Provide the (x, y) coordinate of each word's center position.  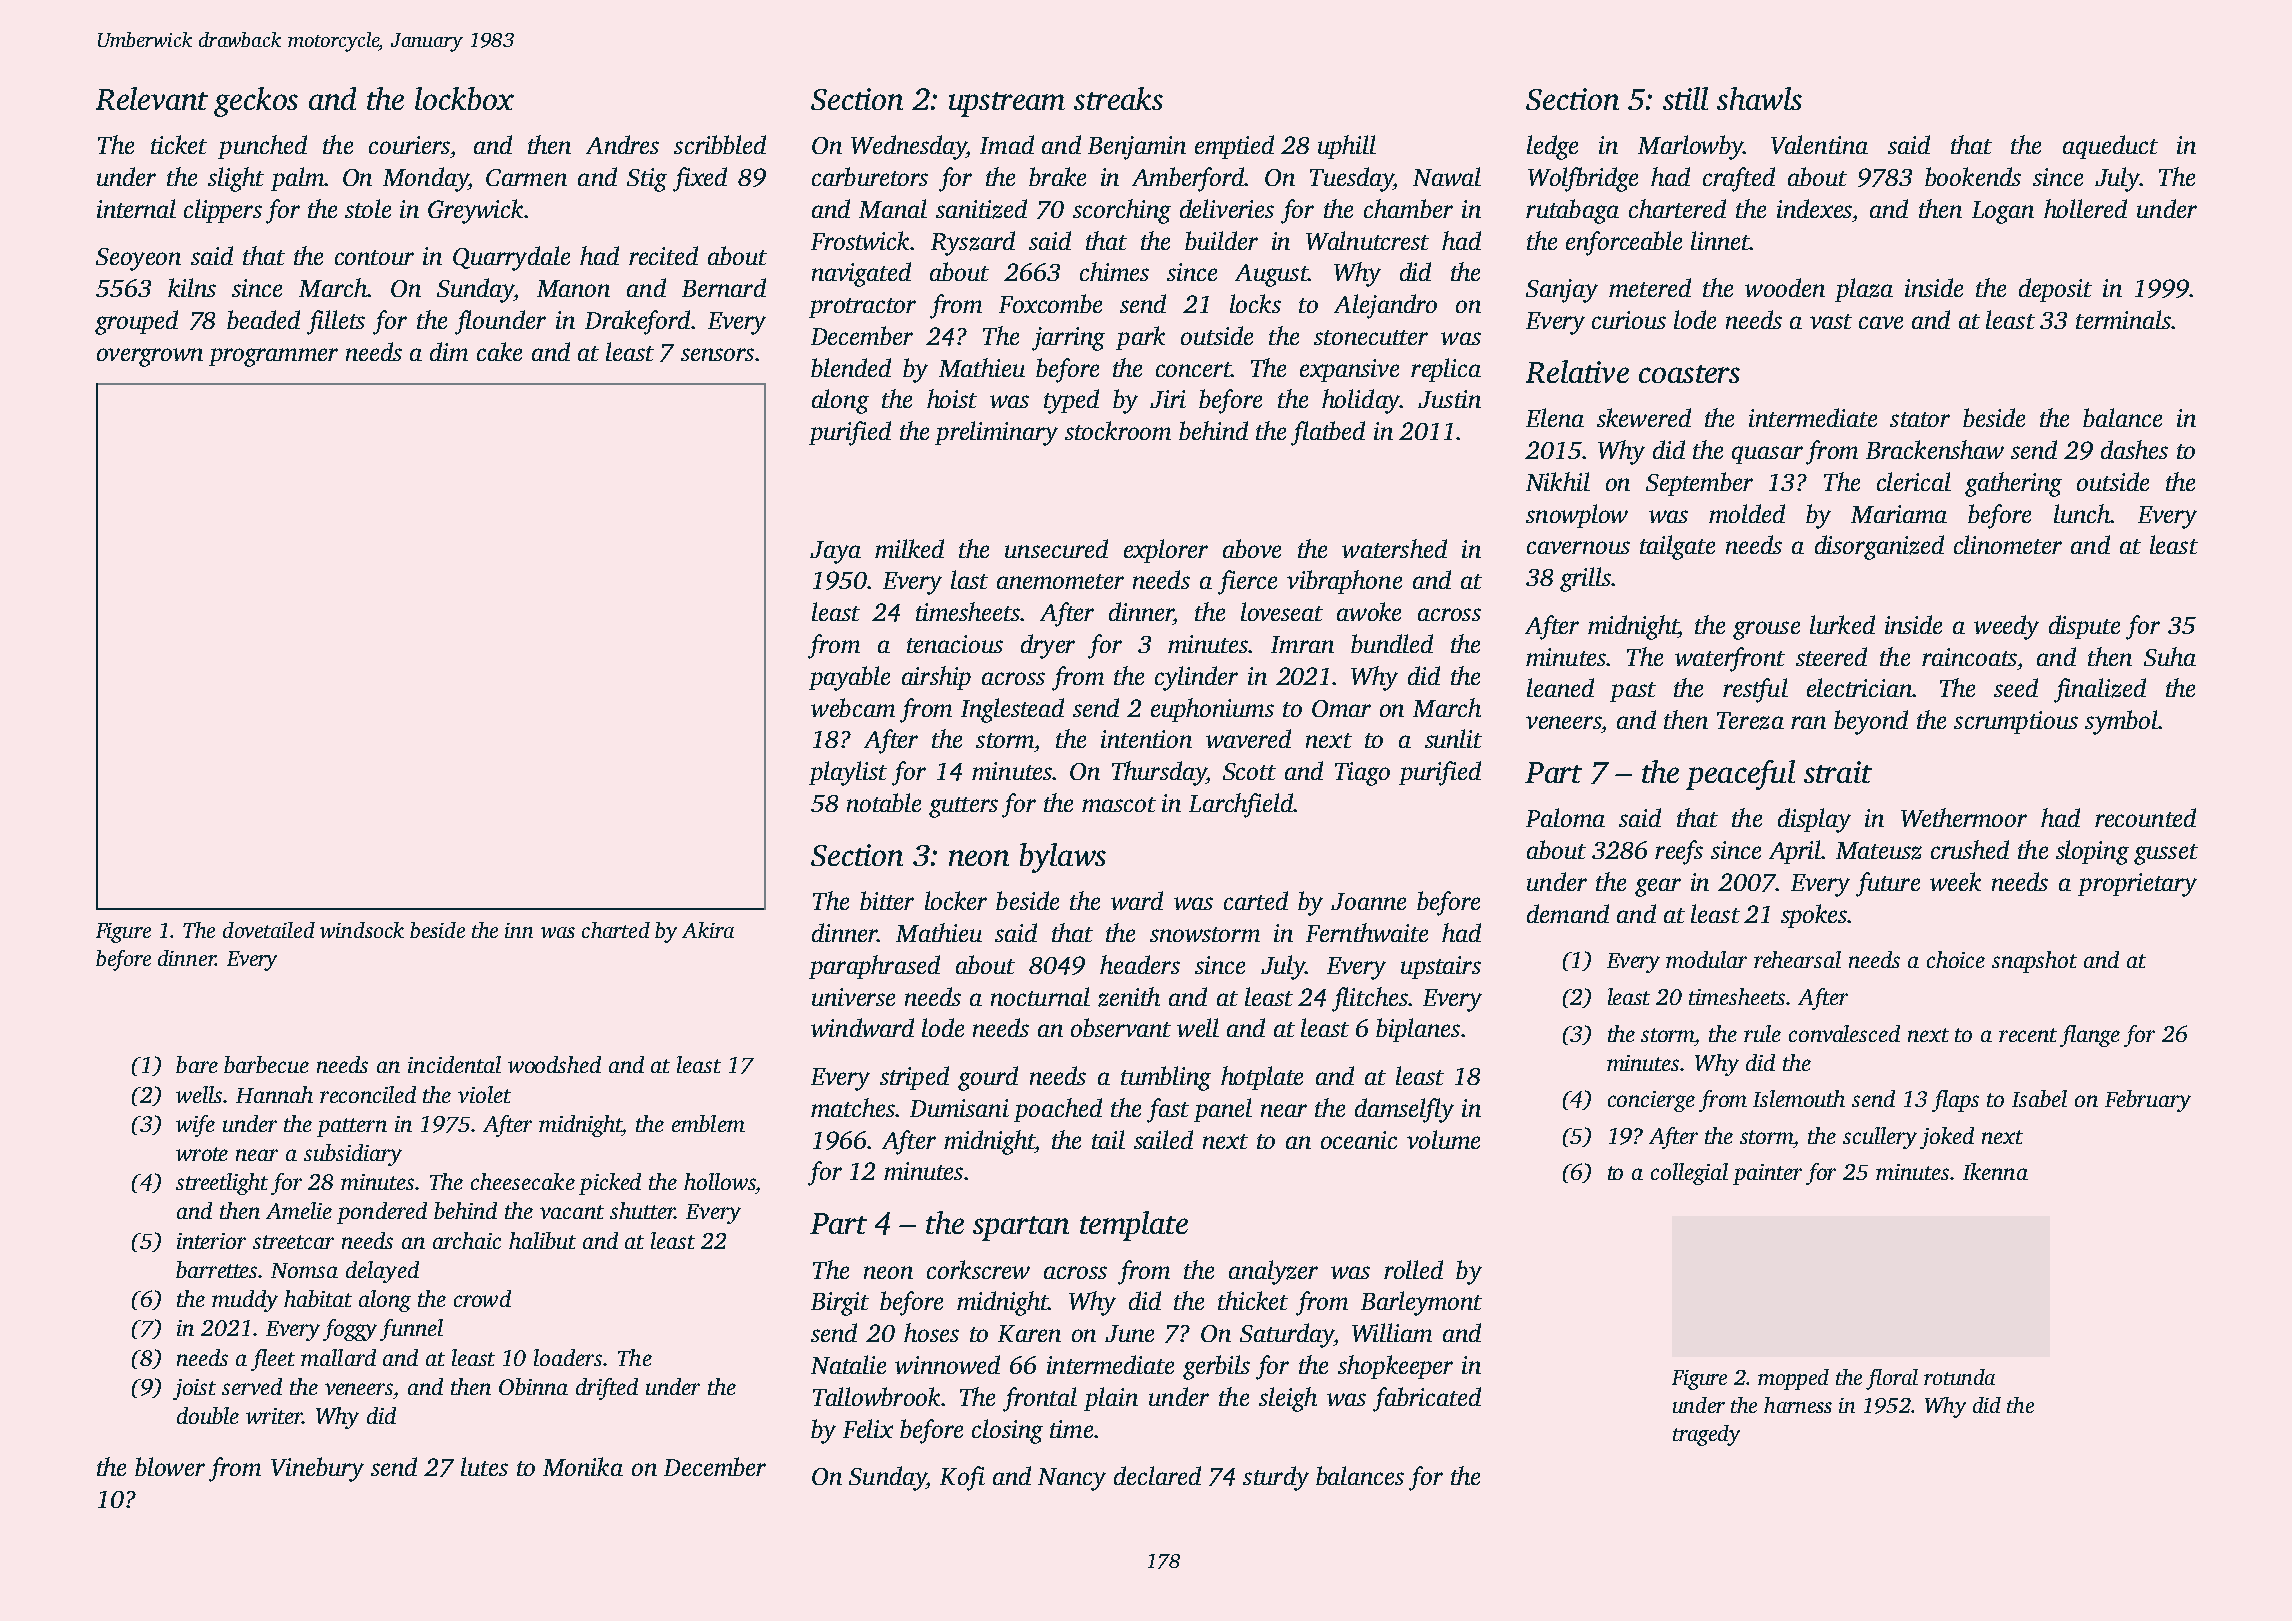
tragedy (1706, 1435)
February (2148, 1101)
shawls (1759, 98)
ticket (179, 144)
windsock (362, 930)
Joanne (1368, 901)
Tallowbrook (876, 1396)
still (1685, 98)
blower (170, 1466)
